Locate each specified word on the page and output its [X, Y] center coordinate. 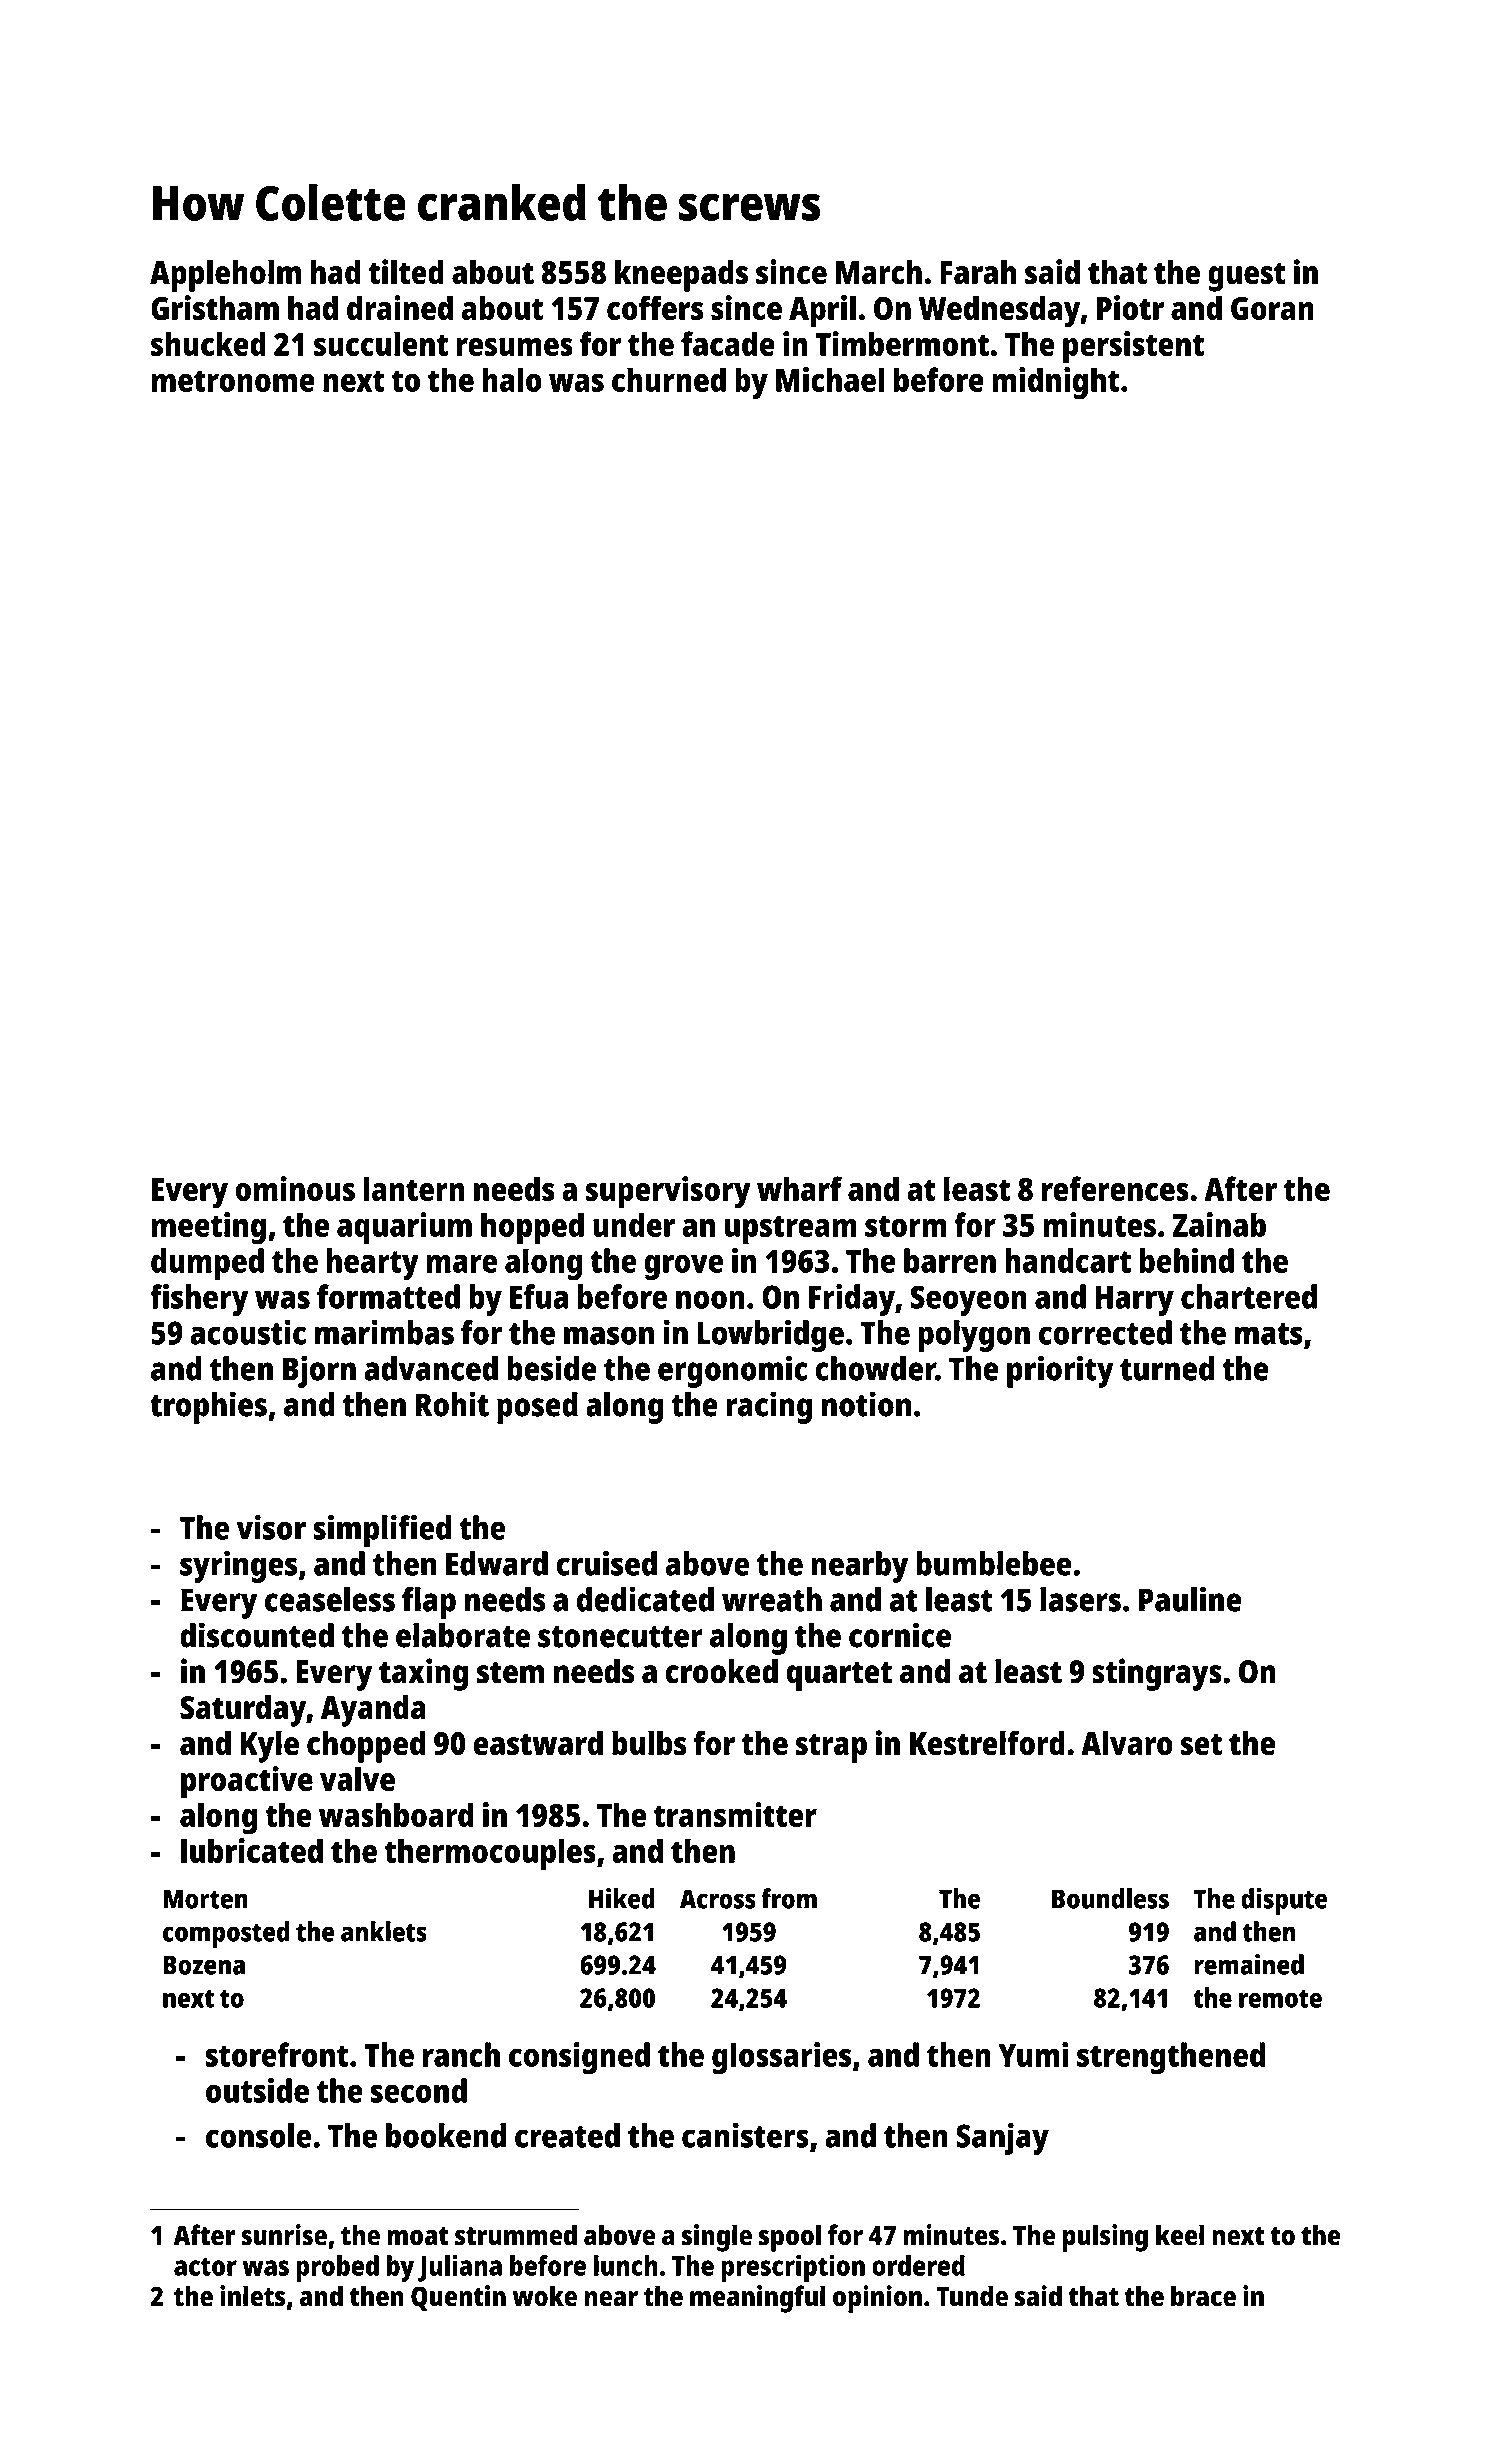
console [258, 2135]
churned [669, 379]
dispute [1284, 1901]
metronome [233, 381]
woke [544, 2296]
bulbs [649, 1743]
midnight [1056, 383]
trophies [208, 1407]
